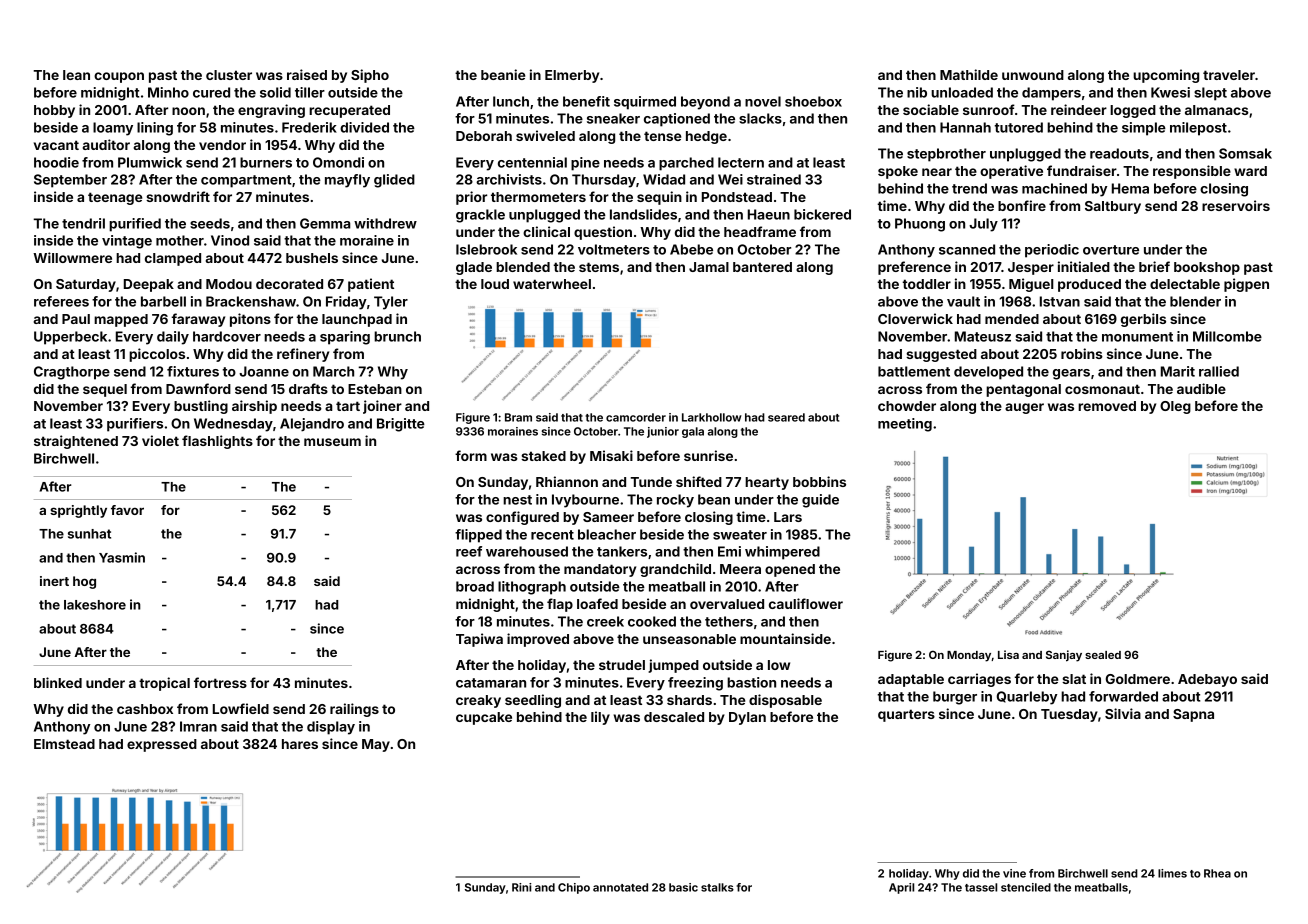  Describe the element at coordinates (58, 682) in the document. I see `blinked` at that location.
